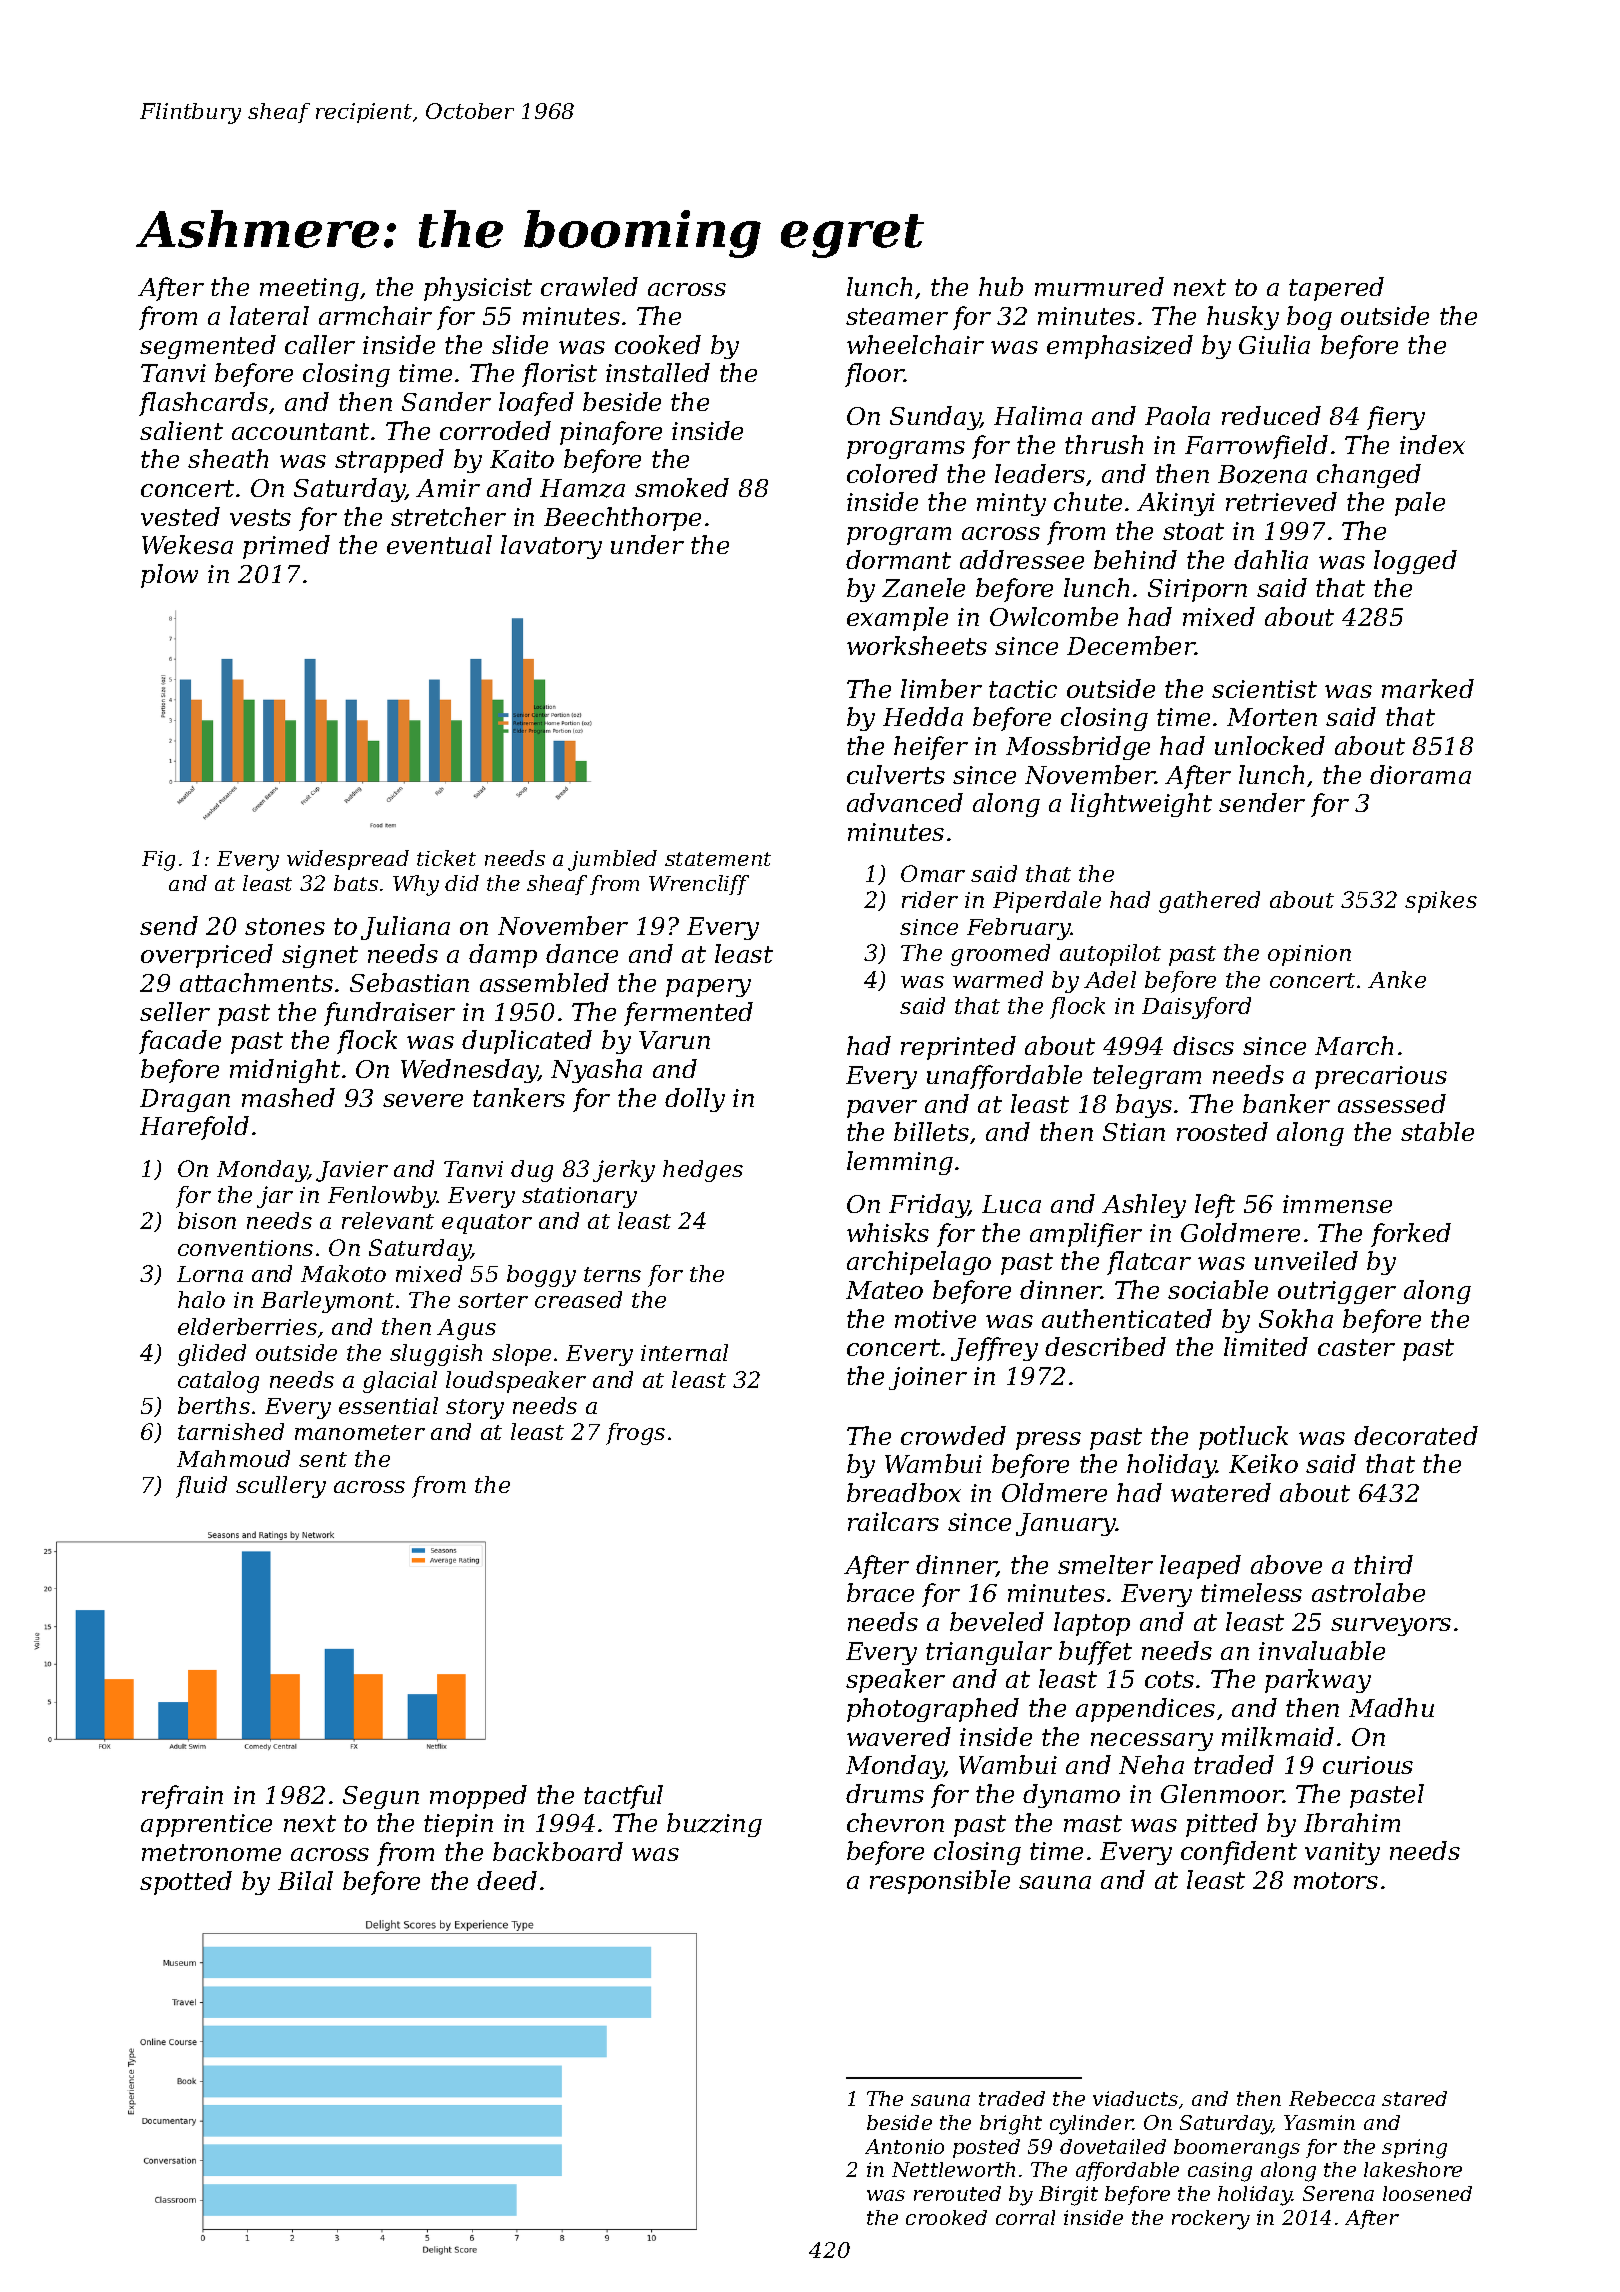 This screenshot has width=1620, height=2292. What do you see at coordinates (904, 2146) in the screenshot?
I see `Antonio` at bounding box center [904, 2146].
